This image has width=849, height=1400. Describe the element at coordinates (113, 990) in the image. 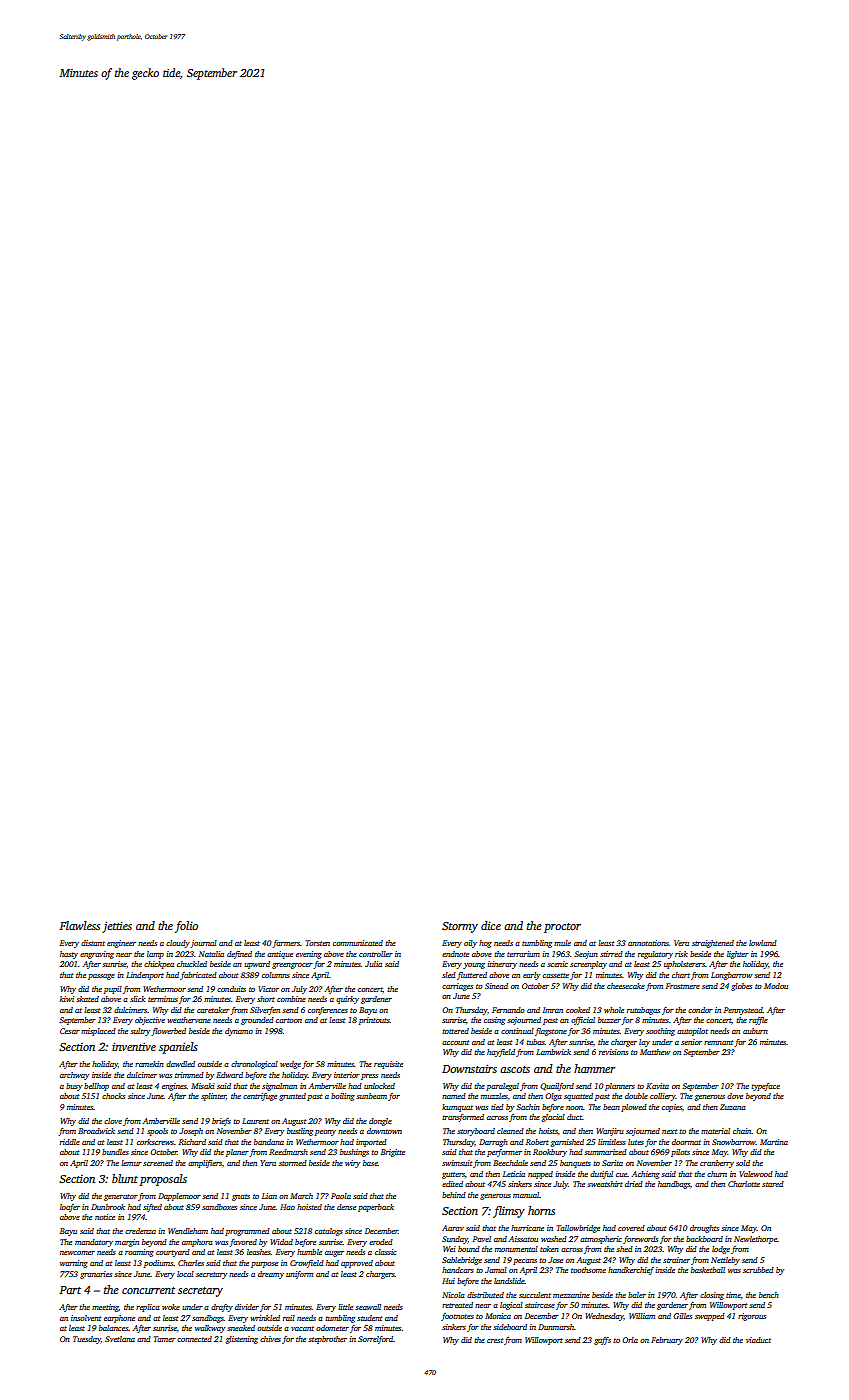

I see `pupil` at that location.
